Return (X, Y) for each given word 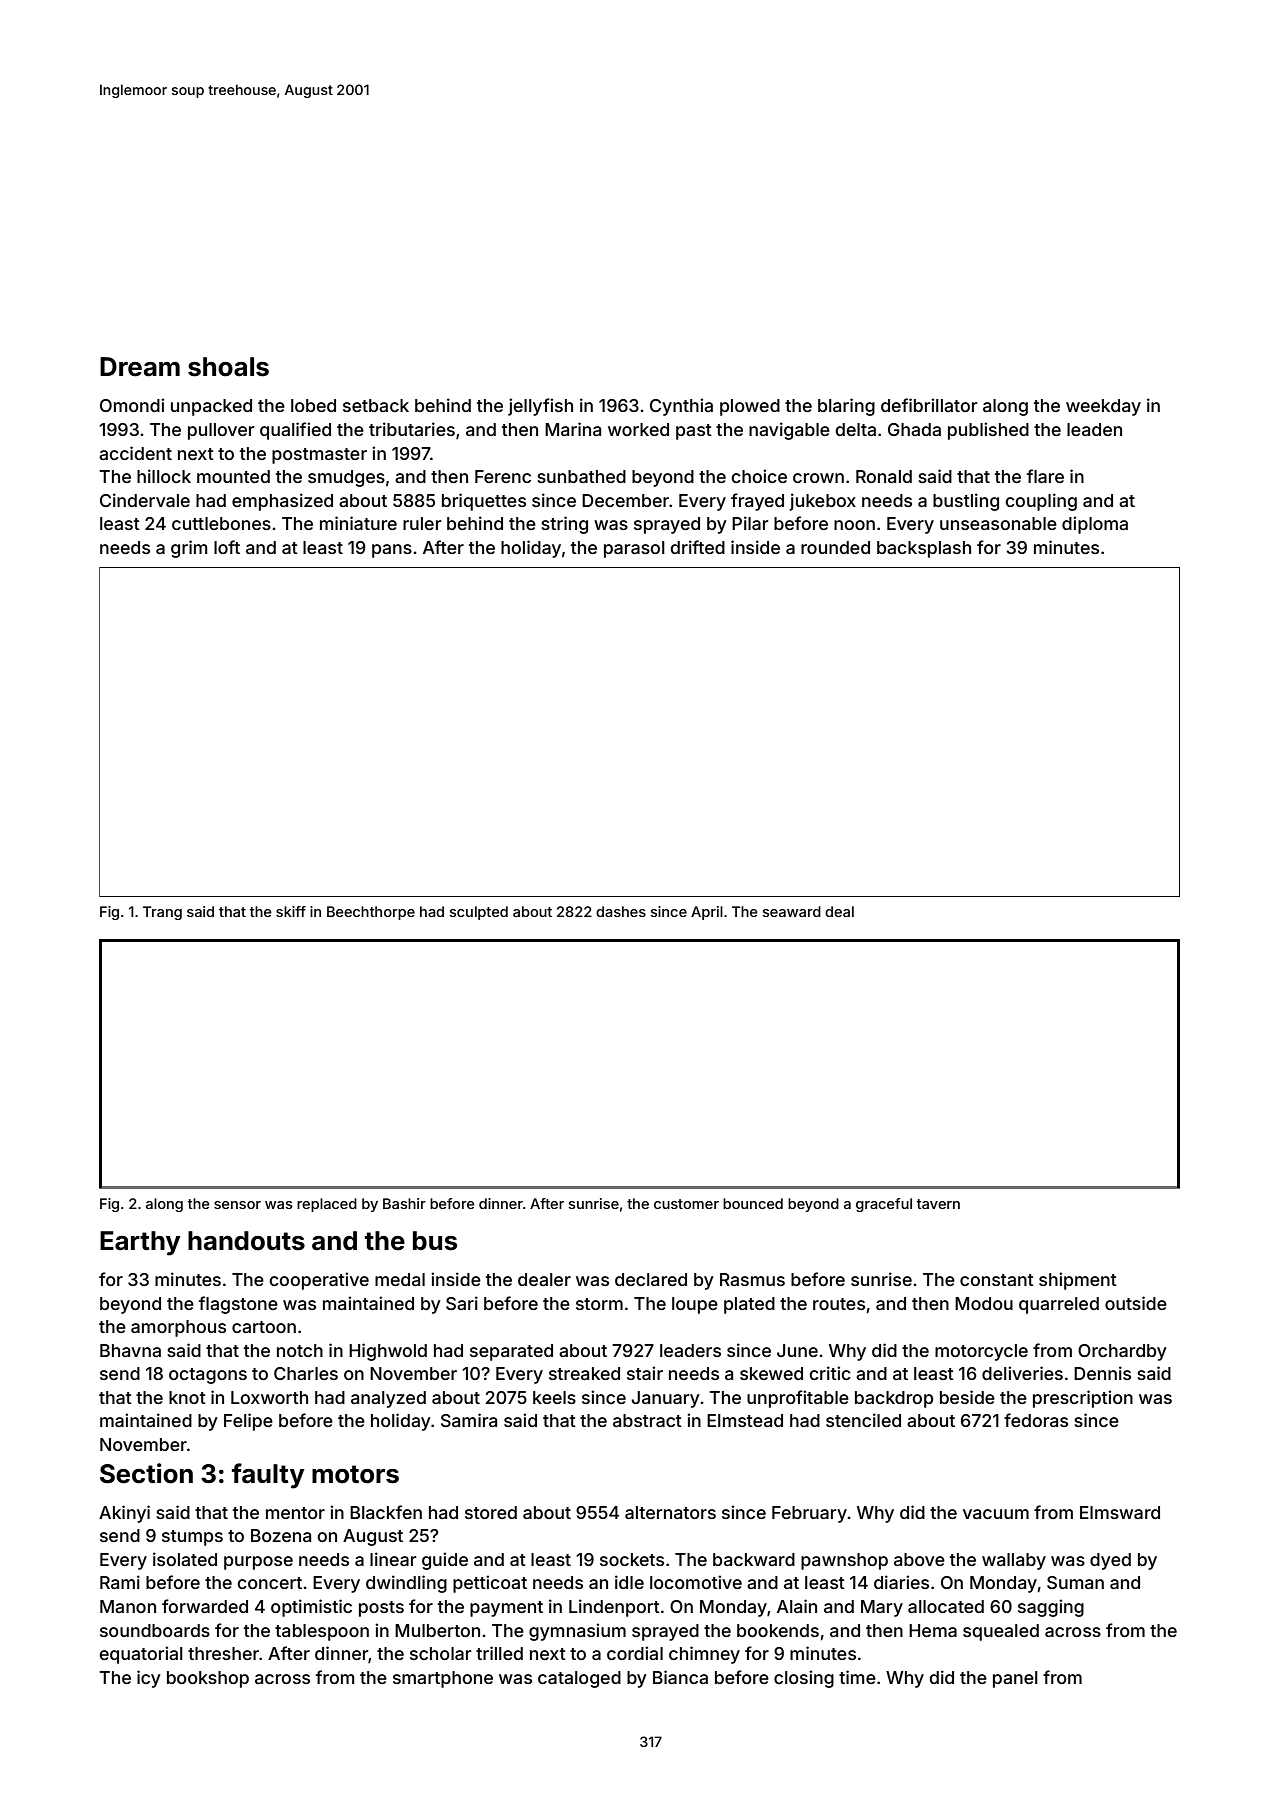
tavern (938, 1204)
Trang (162, 913)
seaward (792, 911)
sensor (237, 1205)
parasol (634, 549)
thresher (223, 1653)
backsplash (924, 549)
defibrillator (929, 405)
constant (997, 1280)
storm (599, 1304)
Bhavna (130, 1350)
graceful (884, 1205)
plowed (750, 407)
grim (189, 549)
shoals (228, 367)
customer (686, 1204)
